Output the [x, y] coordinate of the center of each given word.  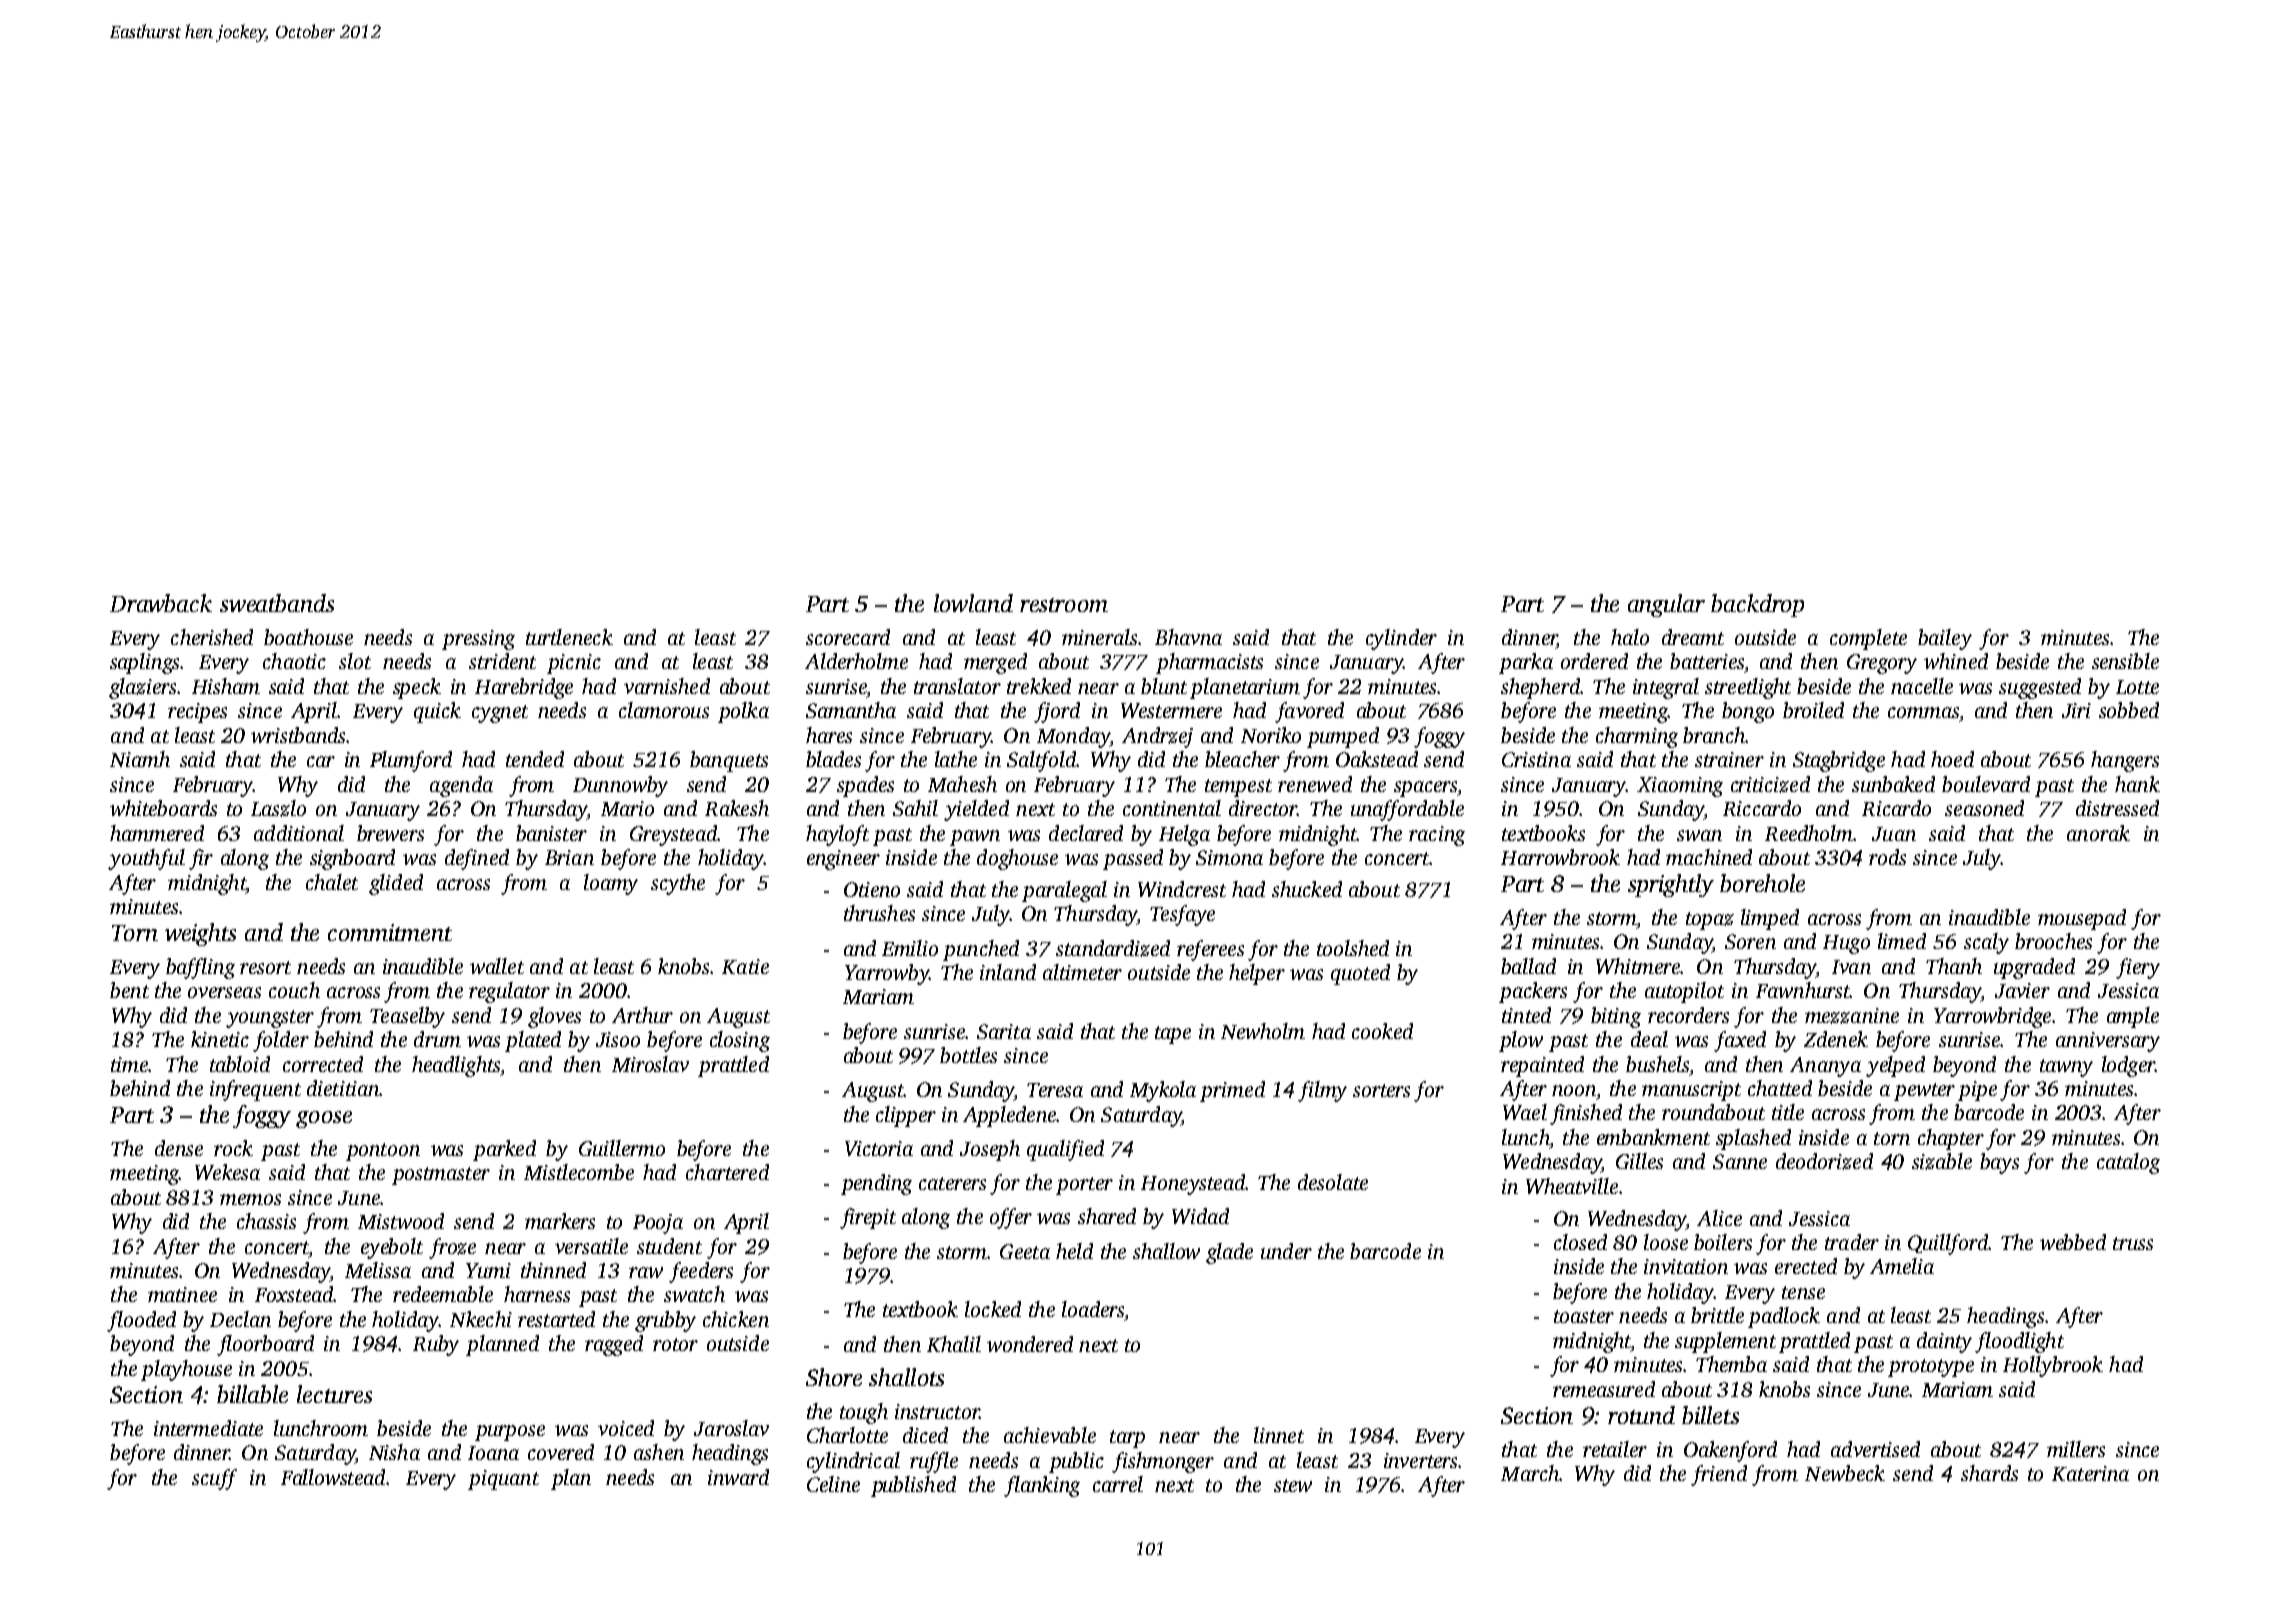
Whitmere [1638, 966]
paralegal [1064, 891]
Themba [1731, 1364]
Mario [627, 808]
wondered [1030, 1344]
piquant [503, 1480]
